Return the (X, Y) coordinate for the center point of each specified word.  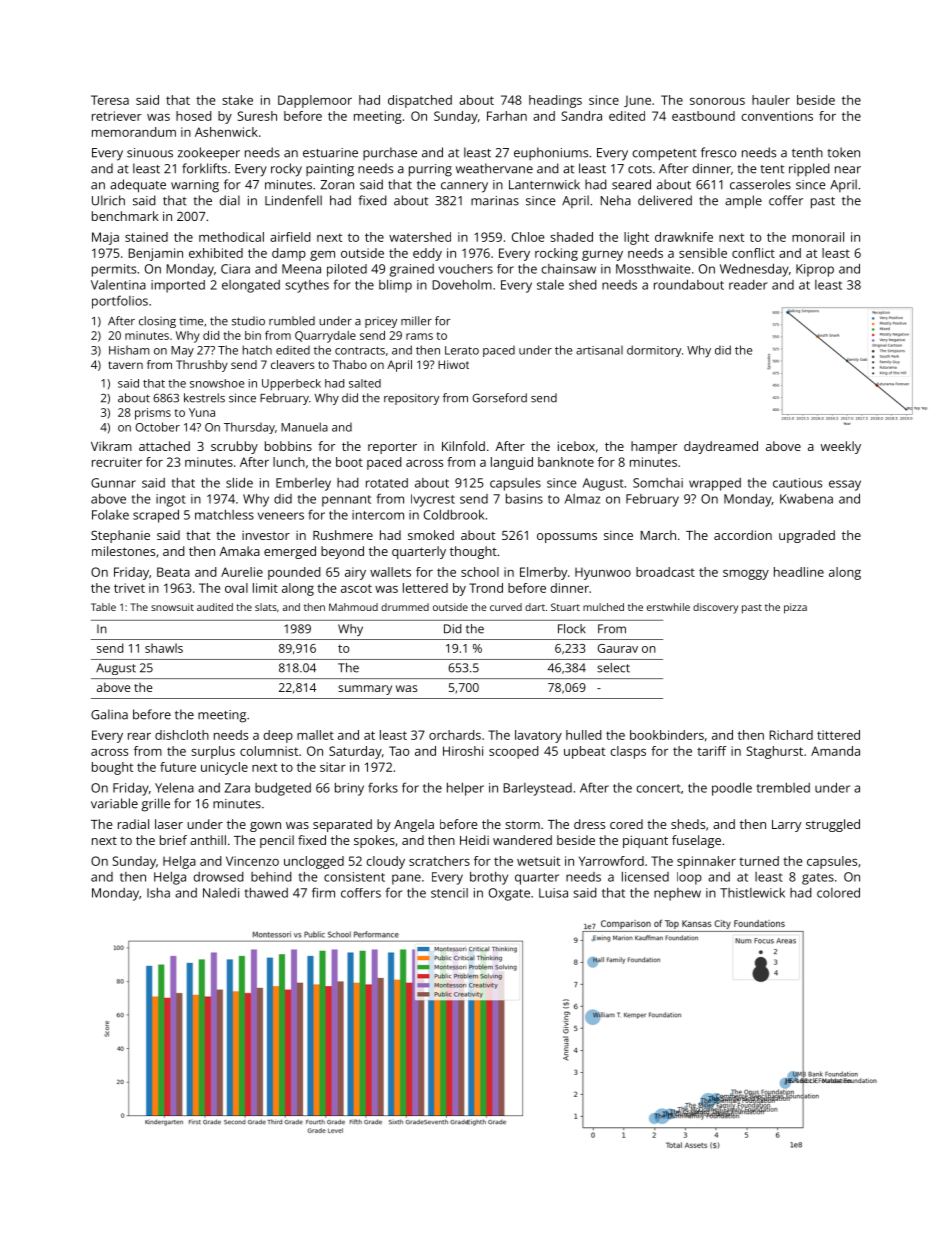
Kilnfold (463, 446)
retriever (117, 116)
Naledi (221, 893)
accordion (743, 535)
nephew (677, 894)
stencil (449, 893)
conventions (777, 116)
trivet (129, 588)
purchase (390, 153)
